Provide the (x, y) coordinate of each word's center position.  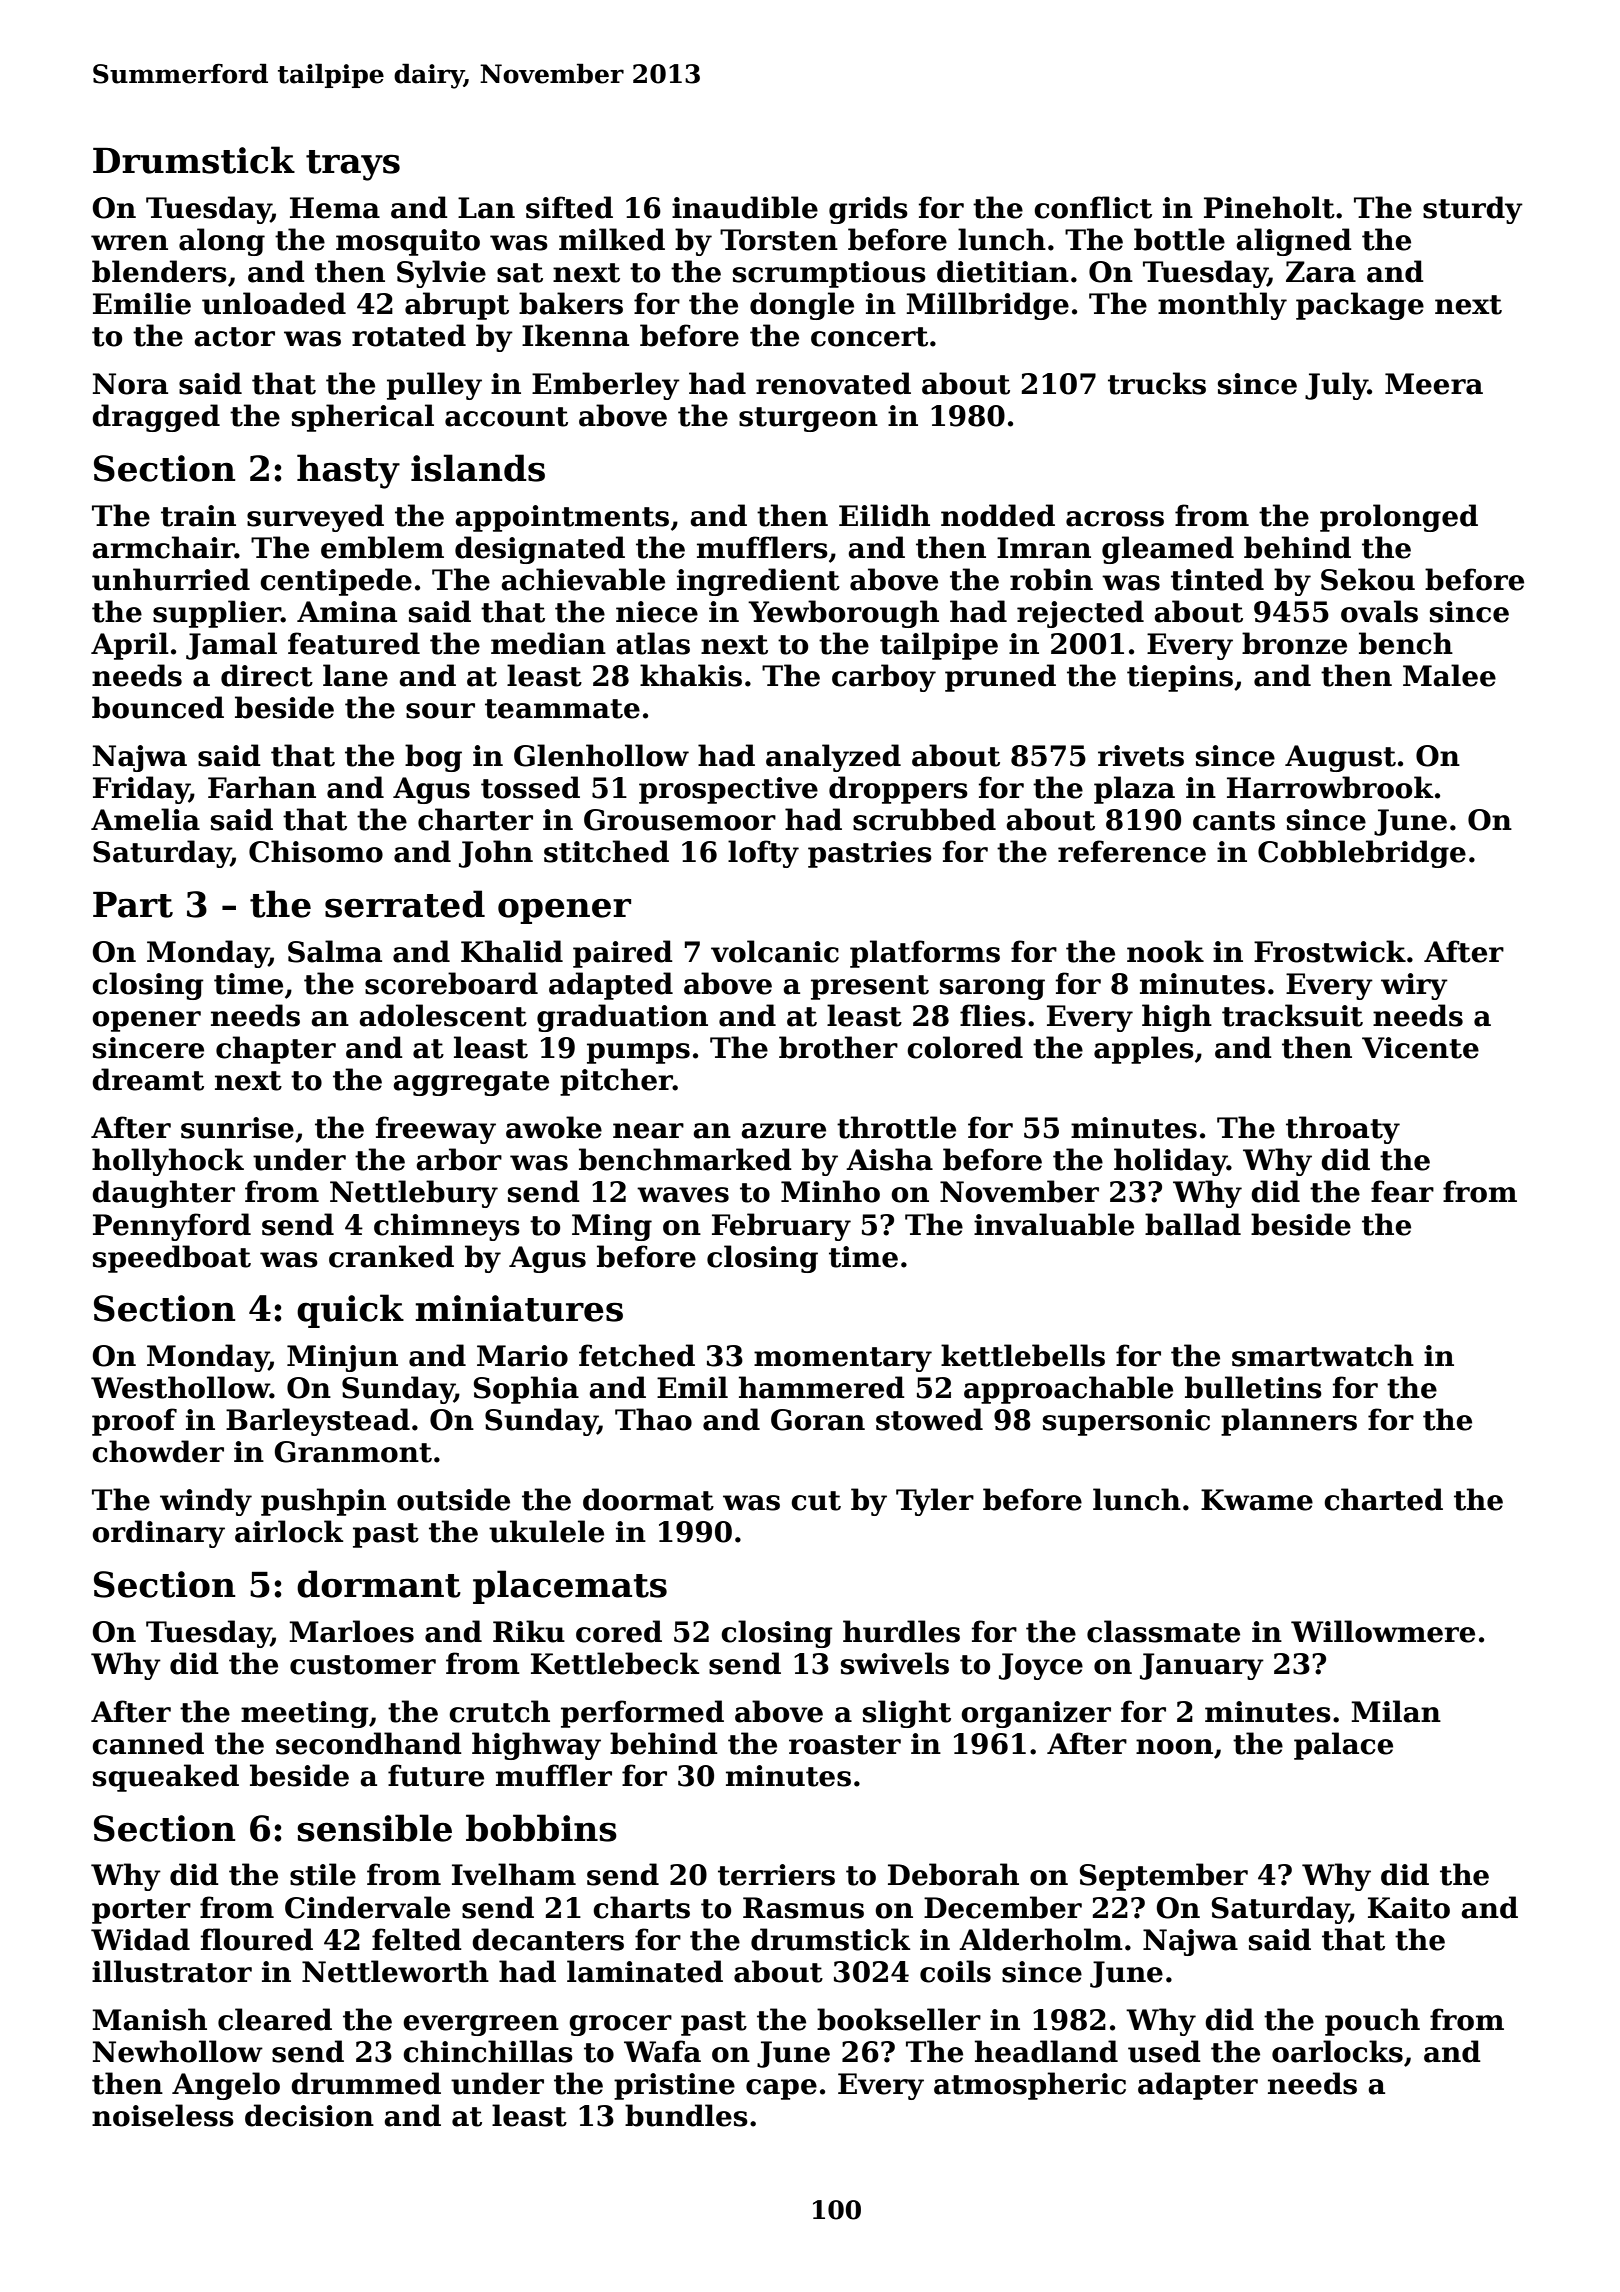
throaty (1343, 1130)
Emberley (606, 386)
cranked (391, 1256)
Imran (1044, 548)
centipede (336, 582)
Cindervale (367, 1907)
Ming (612, 1227)
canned (148, 1743)
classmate (1163, 1631)
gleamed (1168, 550)
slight (907, 1714)
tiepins (1180, 678)
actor (234, 337)
